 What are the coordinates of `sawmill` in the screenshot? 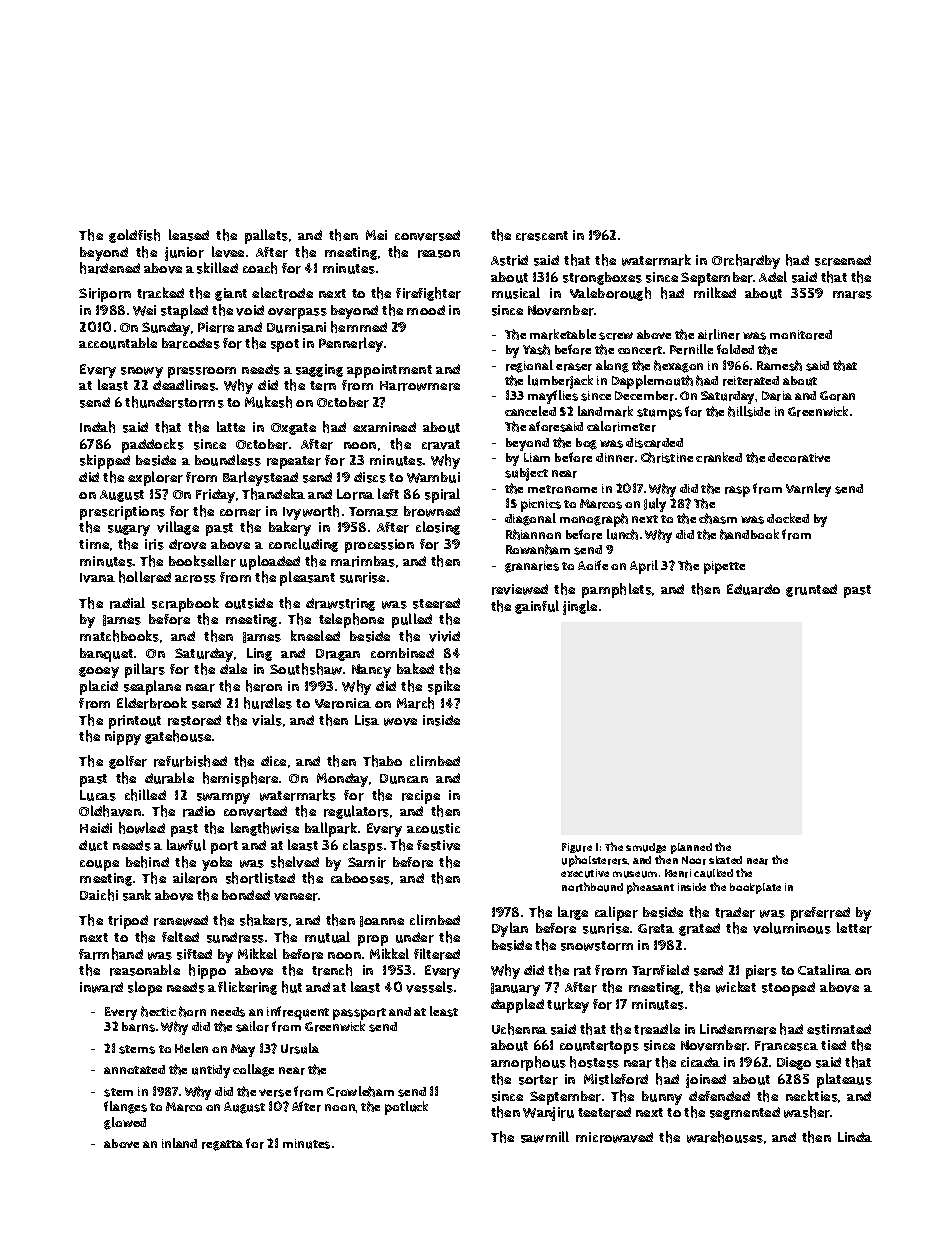 It's located at (545, 1137).
